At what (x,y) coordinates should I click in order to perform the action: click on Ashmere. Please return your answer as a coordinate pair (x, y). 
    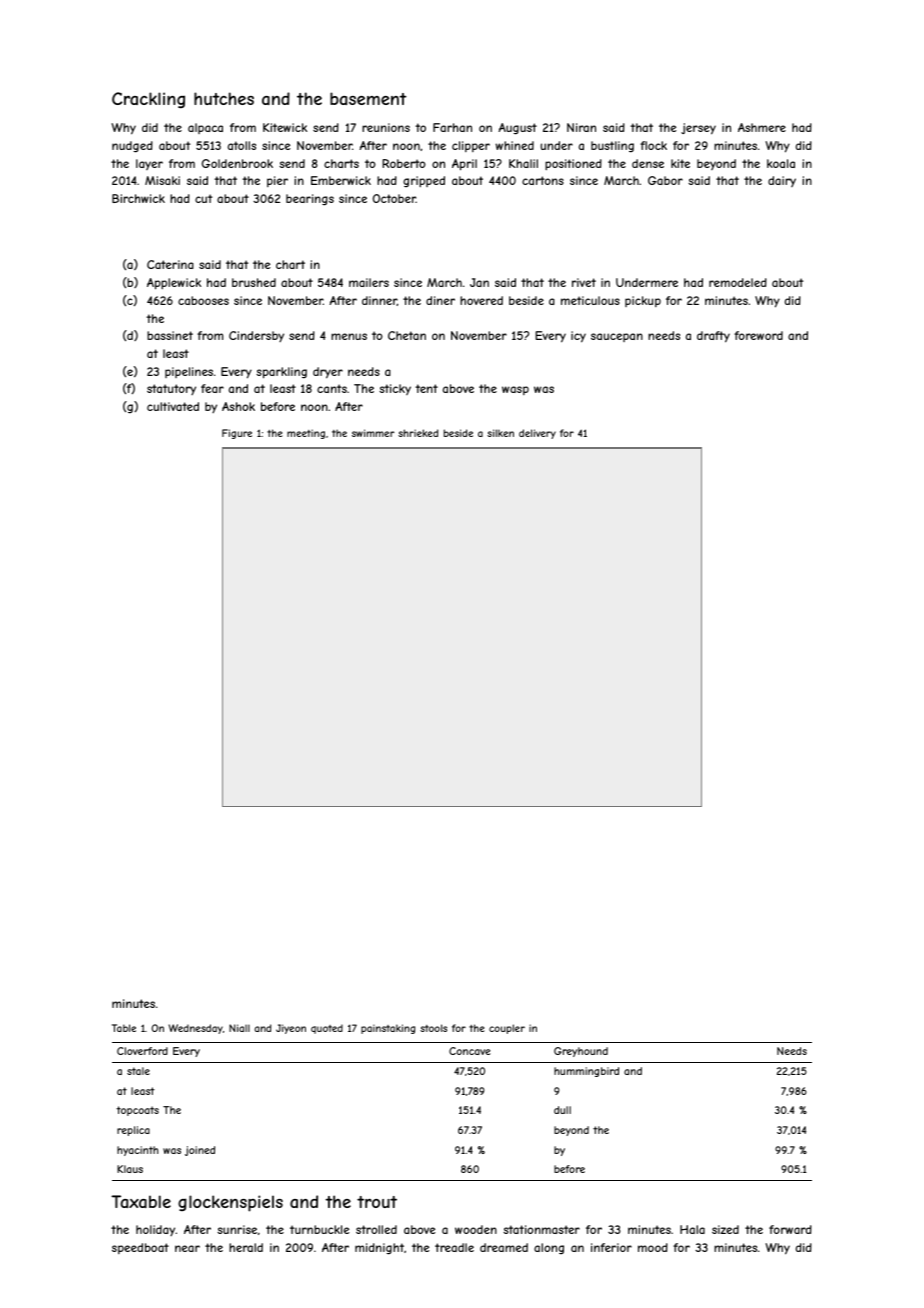
    Looking at the image, I should click on (762, 127).
